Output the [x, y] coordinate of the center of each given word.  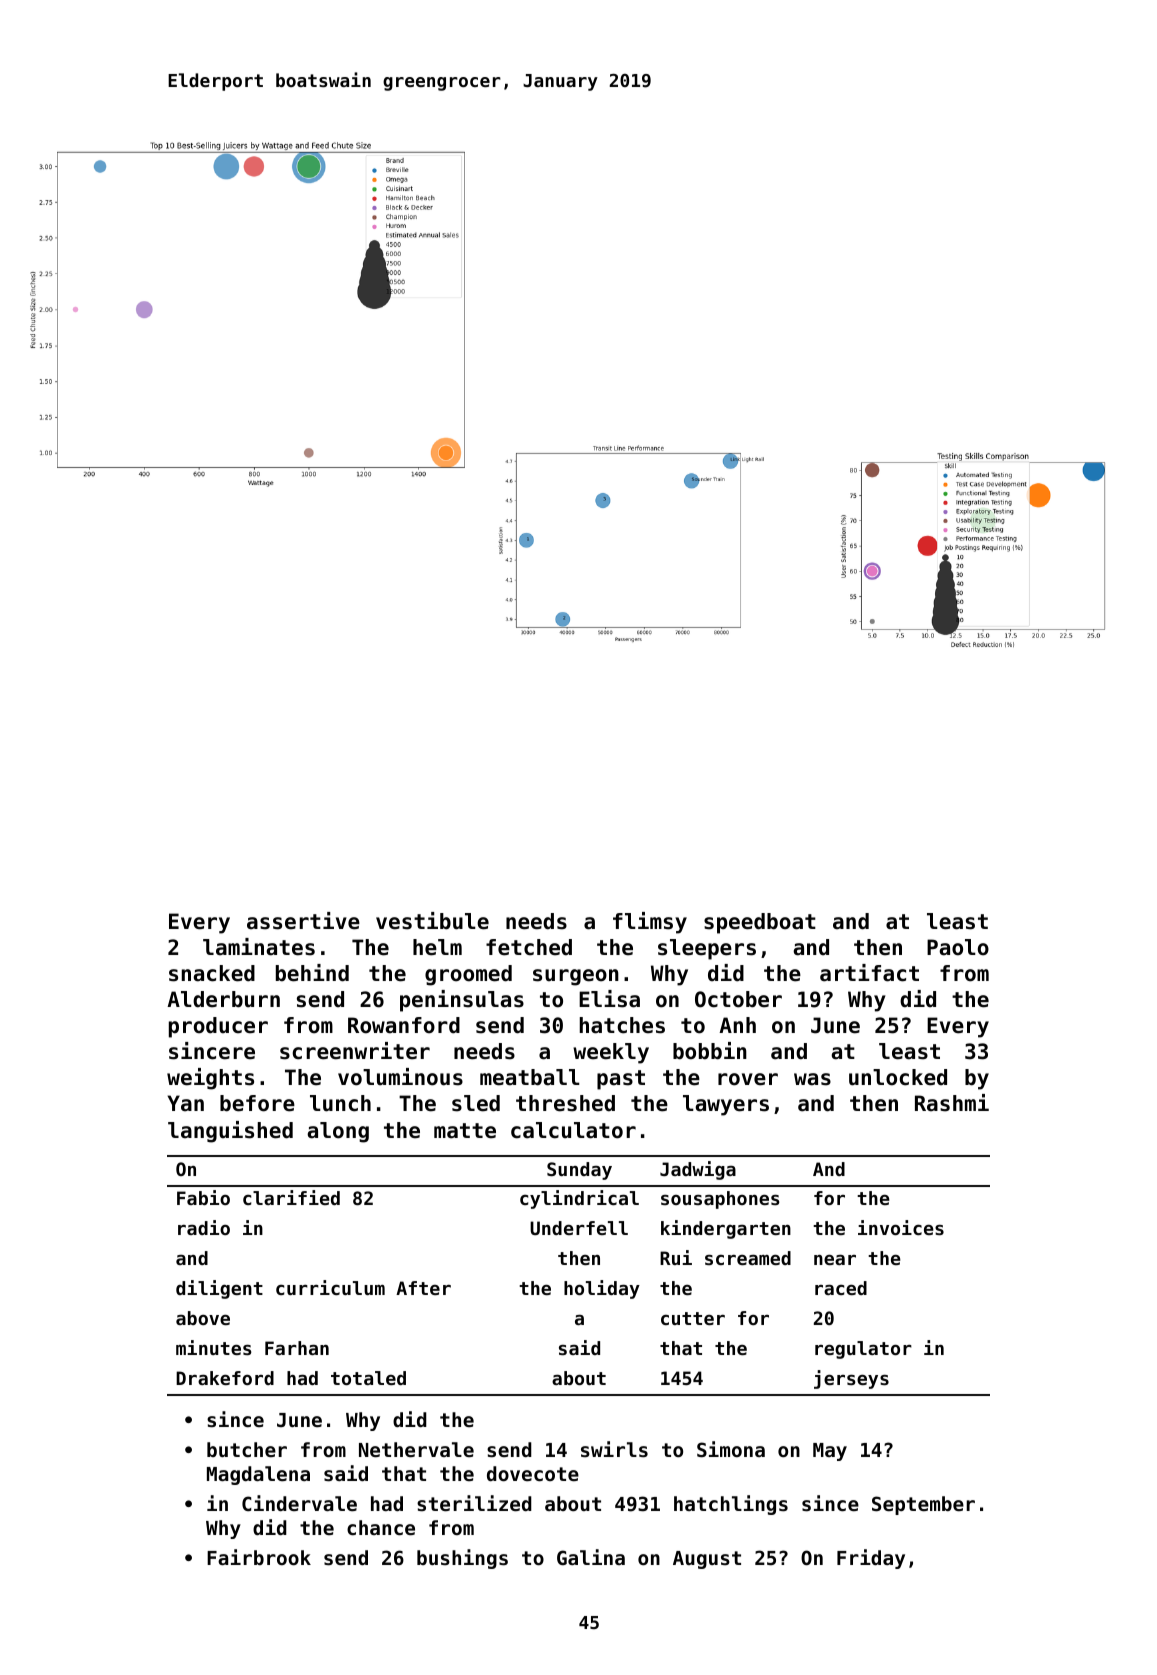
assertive [303, 921]
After [423, 1288]
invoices [901, 1227]
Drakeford [225, 1378]
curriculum [330, 1287]
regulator [863, 1350]
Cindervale [299, 1503]
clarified [291, 1197]
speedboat [760, 923]
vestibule [432, 921]
